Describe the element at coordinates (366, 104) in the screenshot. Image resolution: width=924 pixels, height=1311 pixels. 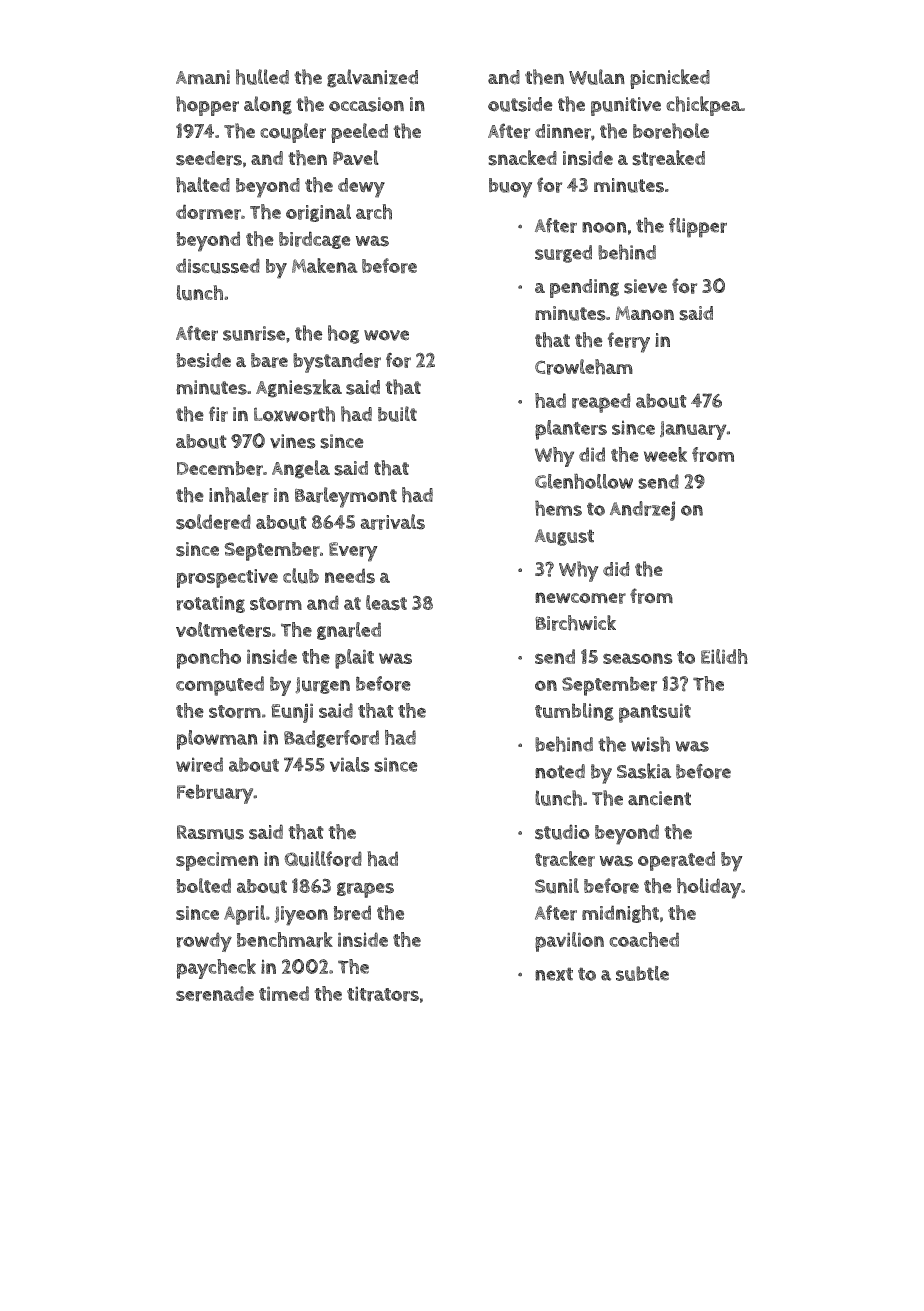
I see `occasion` at that location.
